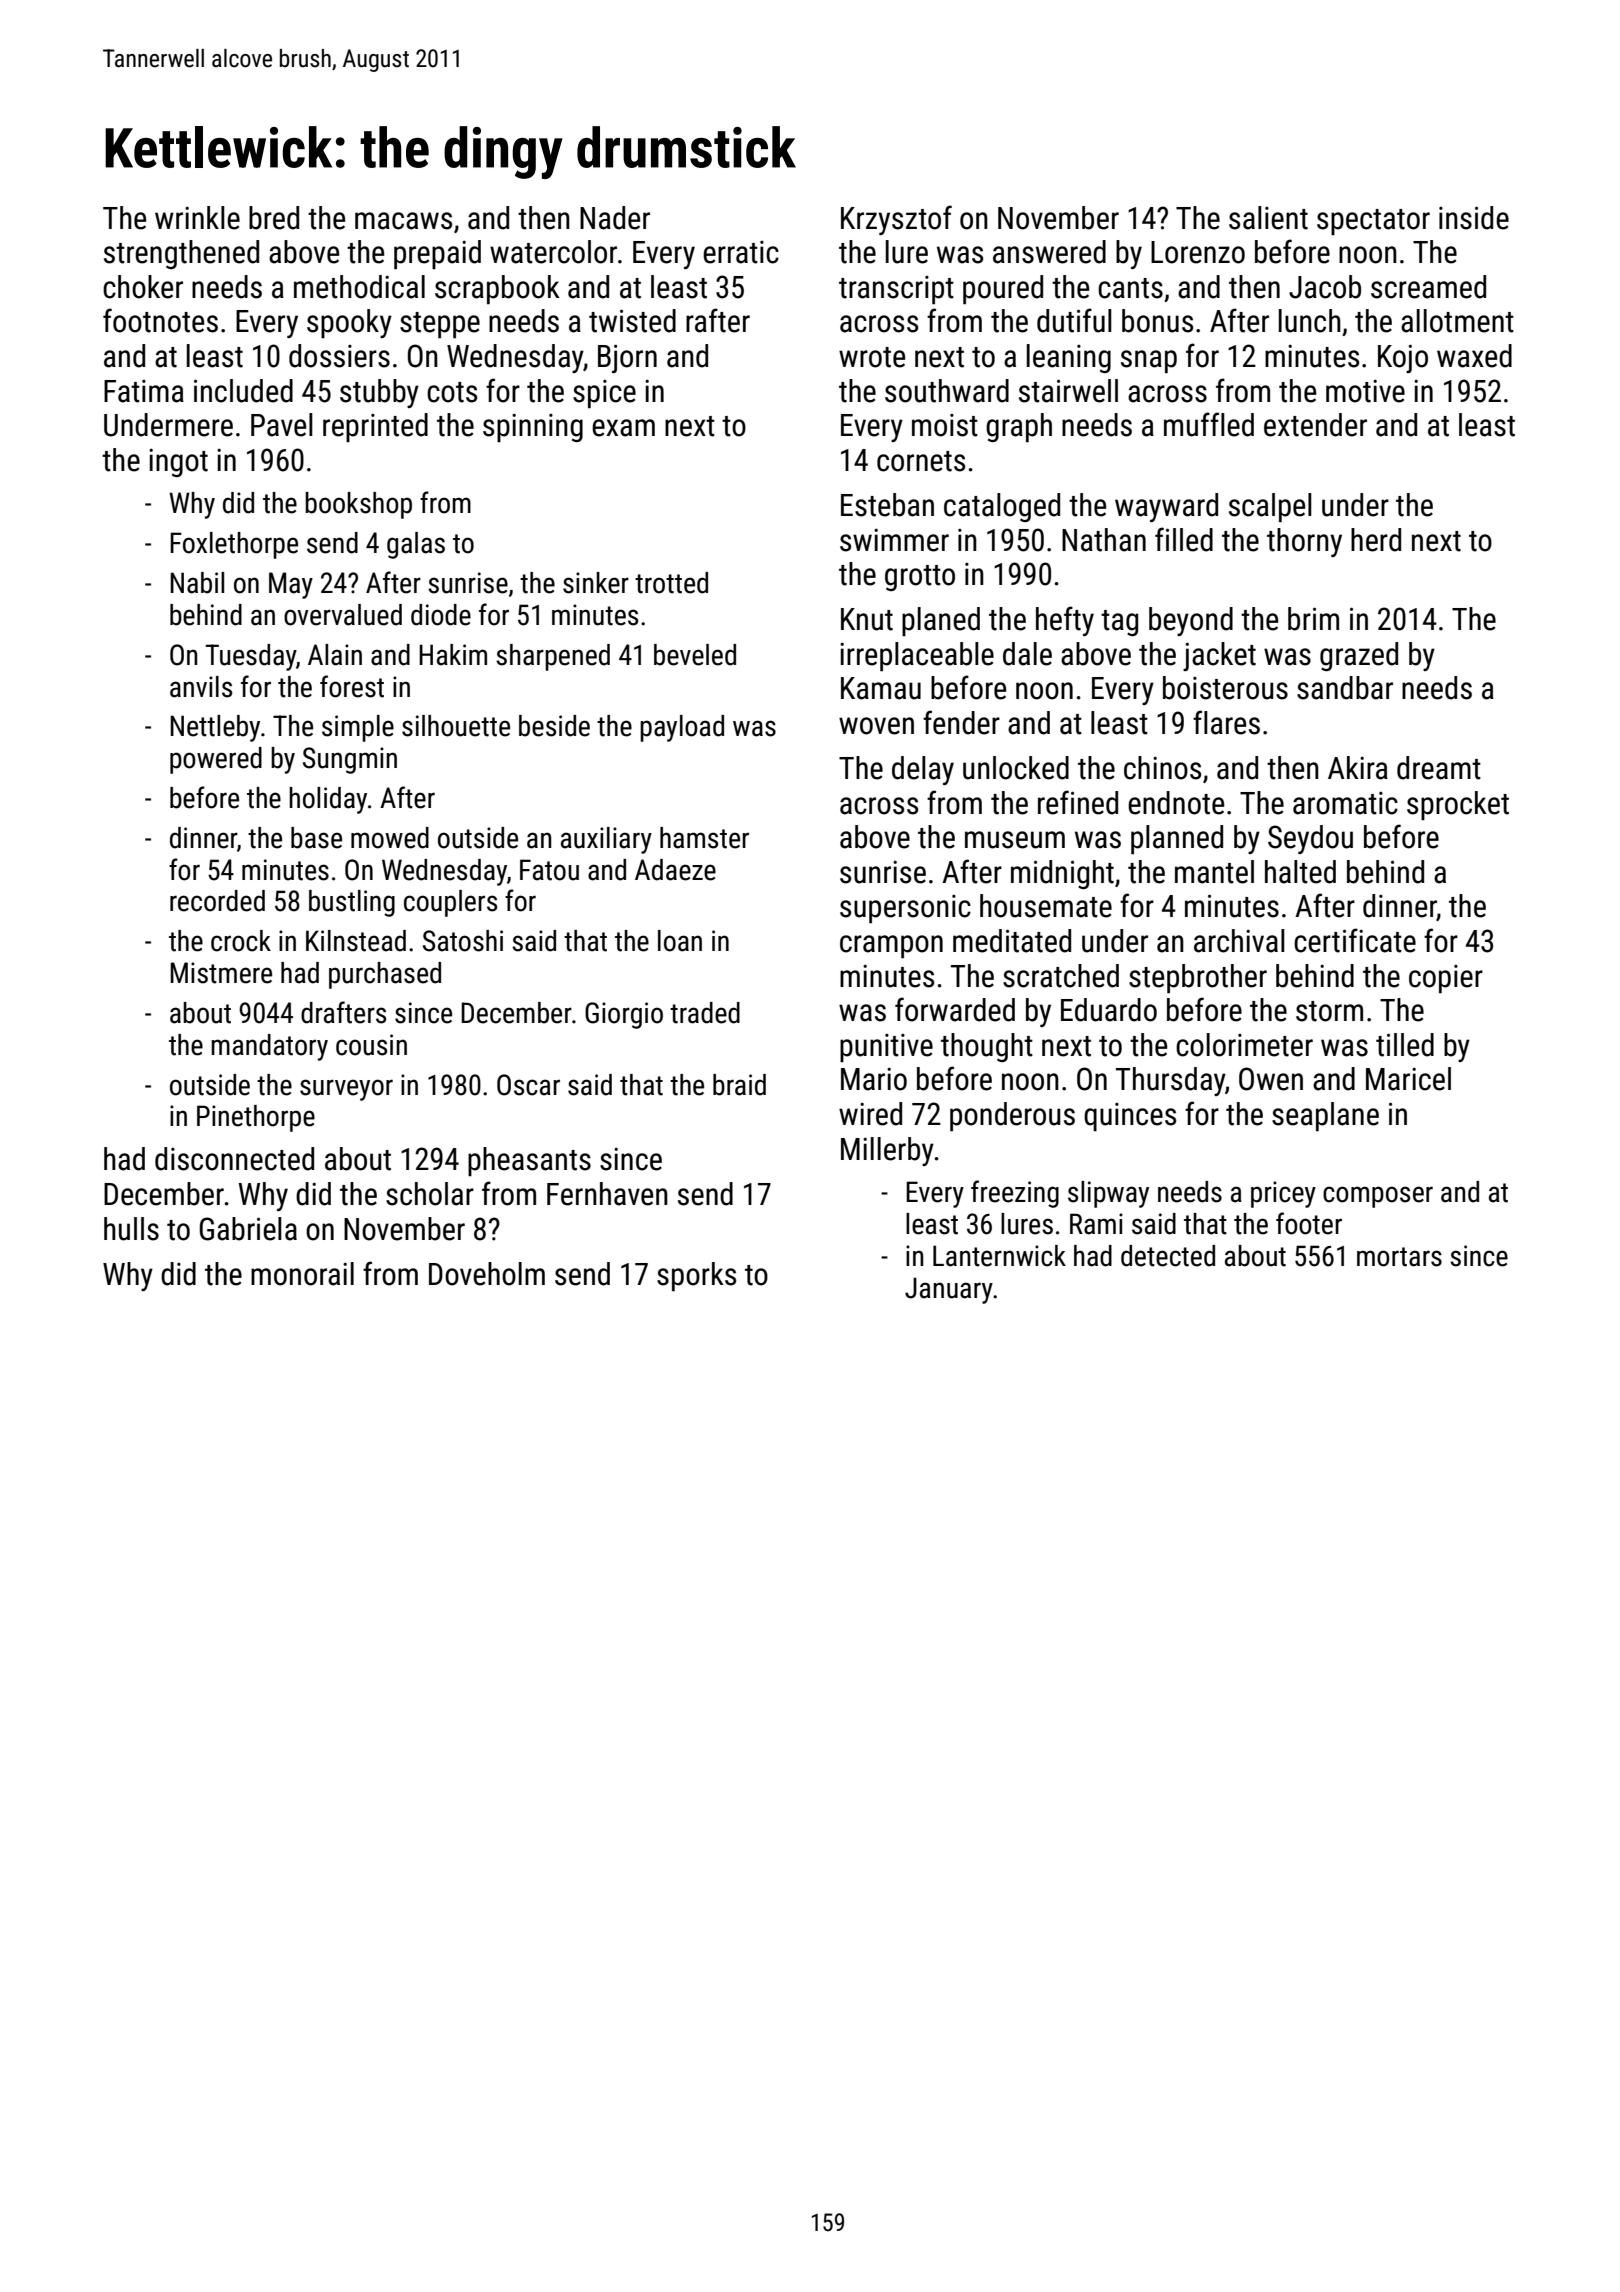 The image size is (1620, 2292). Describe the element at coordinates (1376, 540) in the screenshot. I see `herd` at that location.
